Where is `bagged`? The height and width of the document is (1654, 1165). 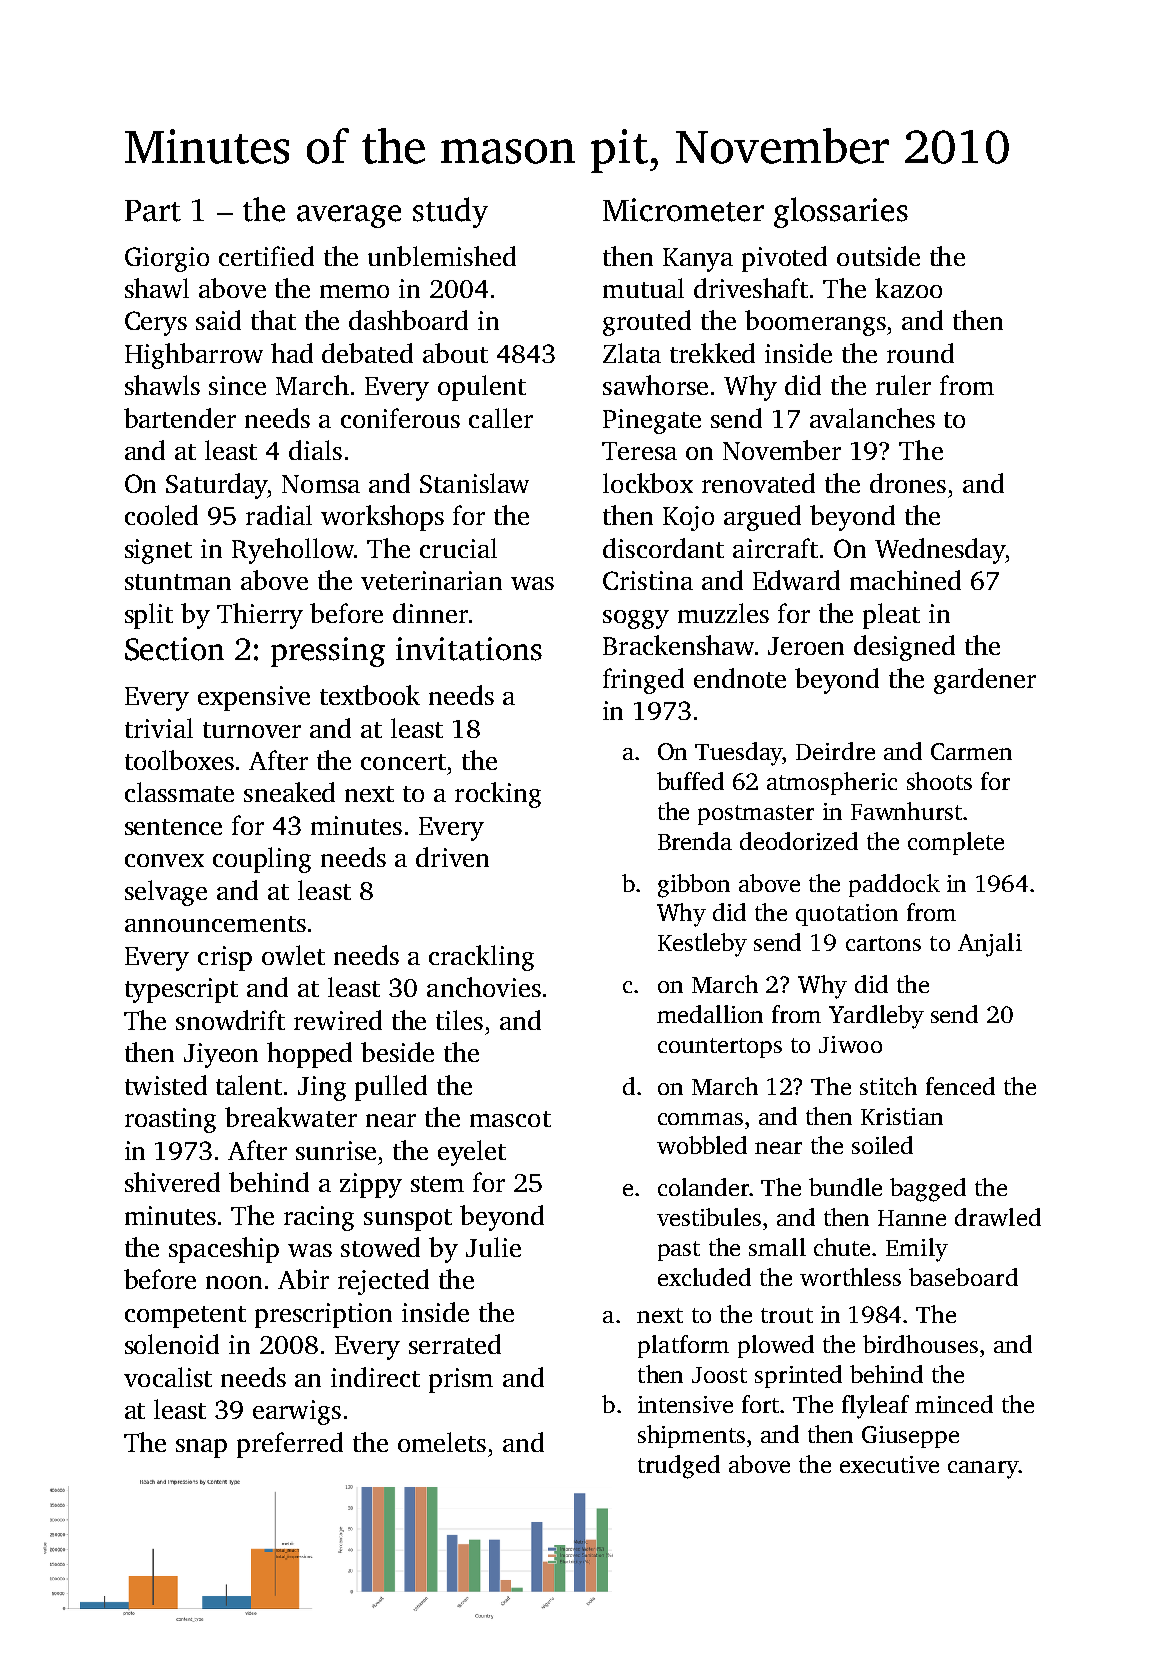 bagged is located at coordinates (928, 1190).
